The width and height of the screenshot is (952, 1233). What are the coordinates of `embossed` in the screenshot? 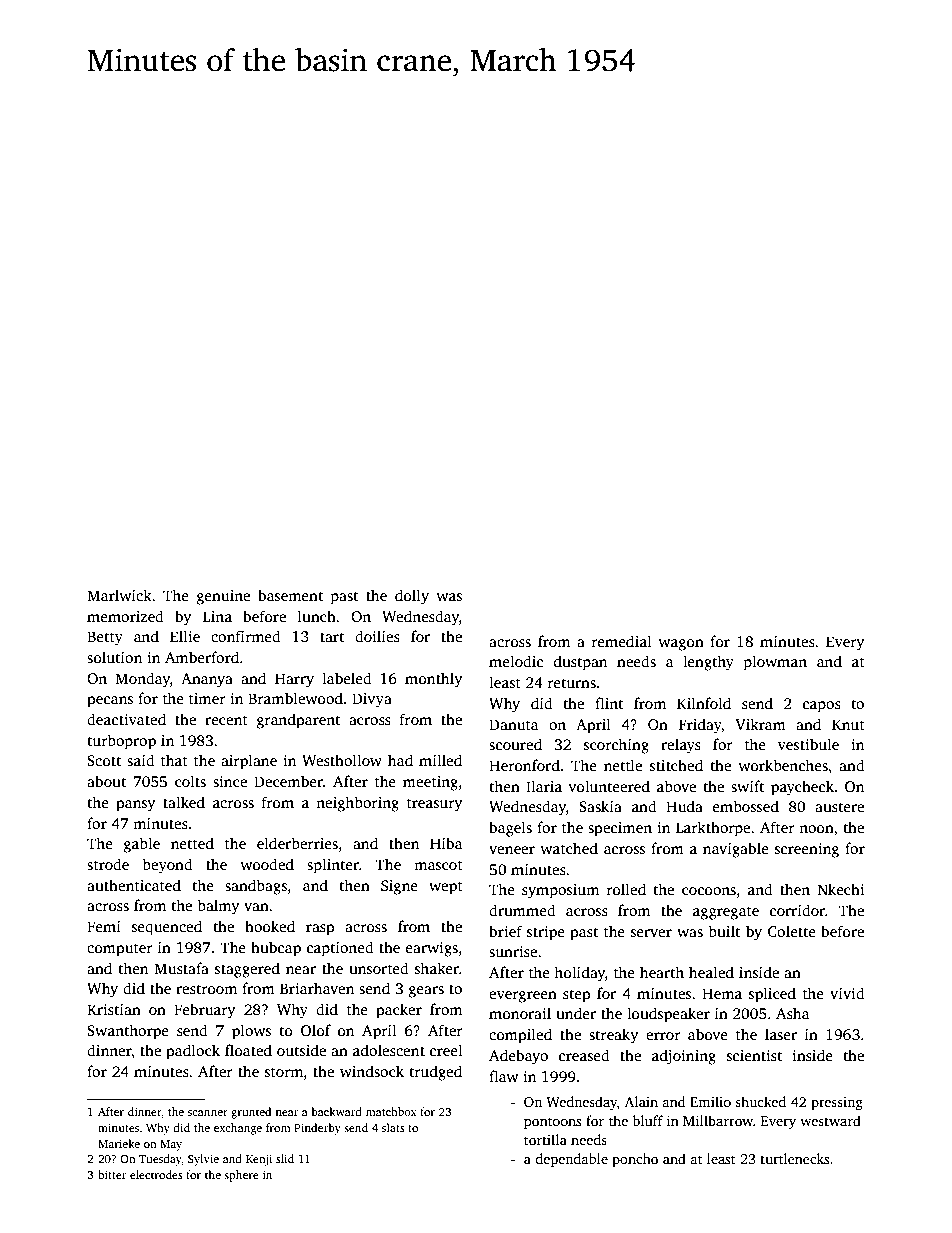 It's located at (746, 806).
